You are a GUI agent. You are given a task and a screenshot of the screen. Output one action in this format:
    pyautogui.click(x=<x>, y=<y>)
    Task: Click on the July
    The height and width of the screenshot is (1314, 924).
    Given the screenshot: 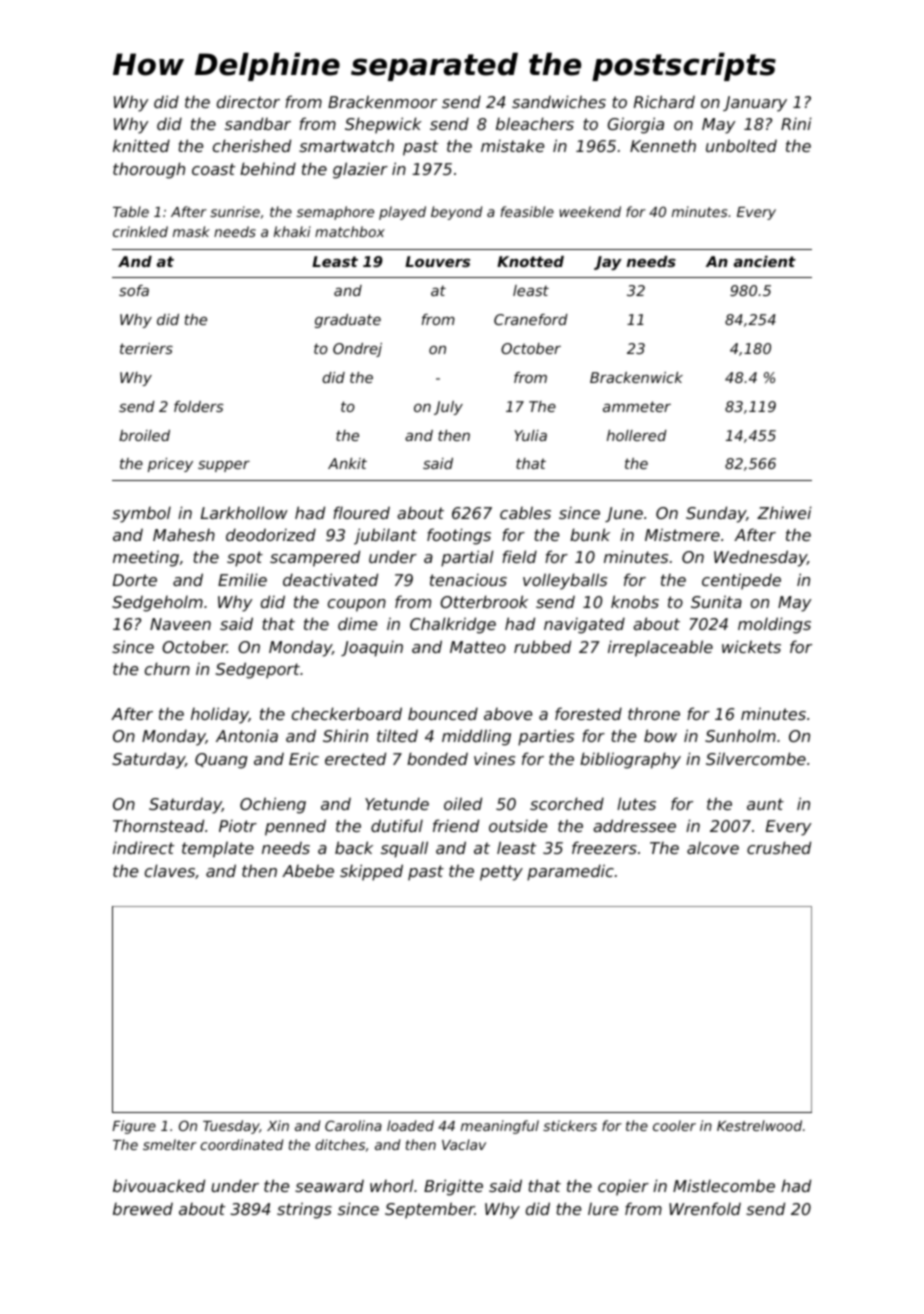 What is the action you would take?
    pyautogui.click(x=448, y=408)
